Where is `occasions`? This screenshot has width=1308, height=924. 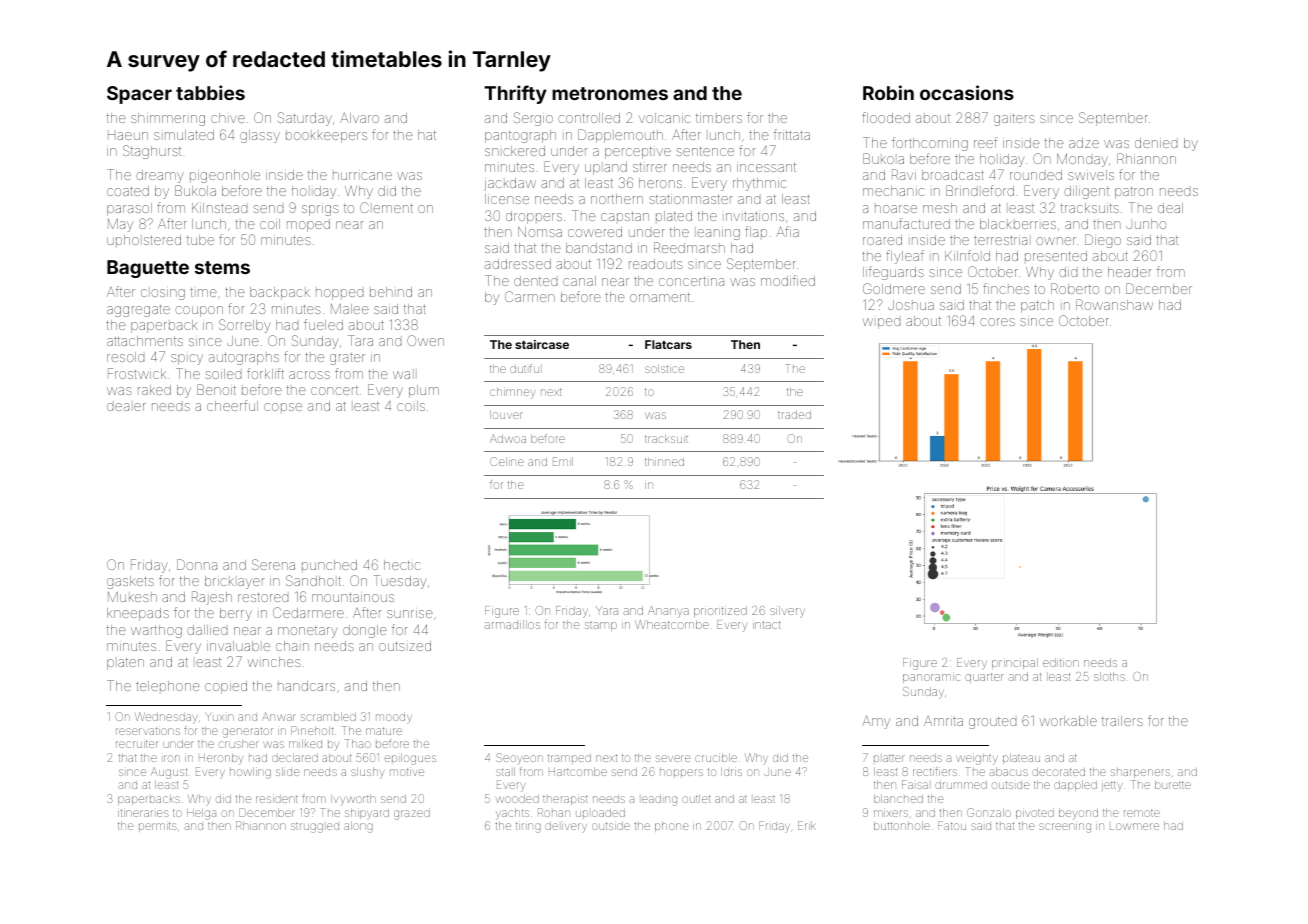 occasions is located at coordinates (967, 92).
